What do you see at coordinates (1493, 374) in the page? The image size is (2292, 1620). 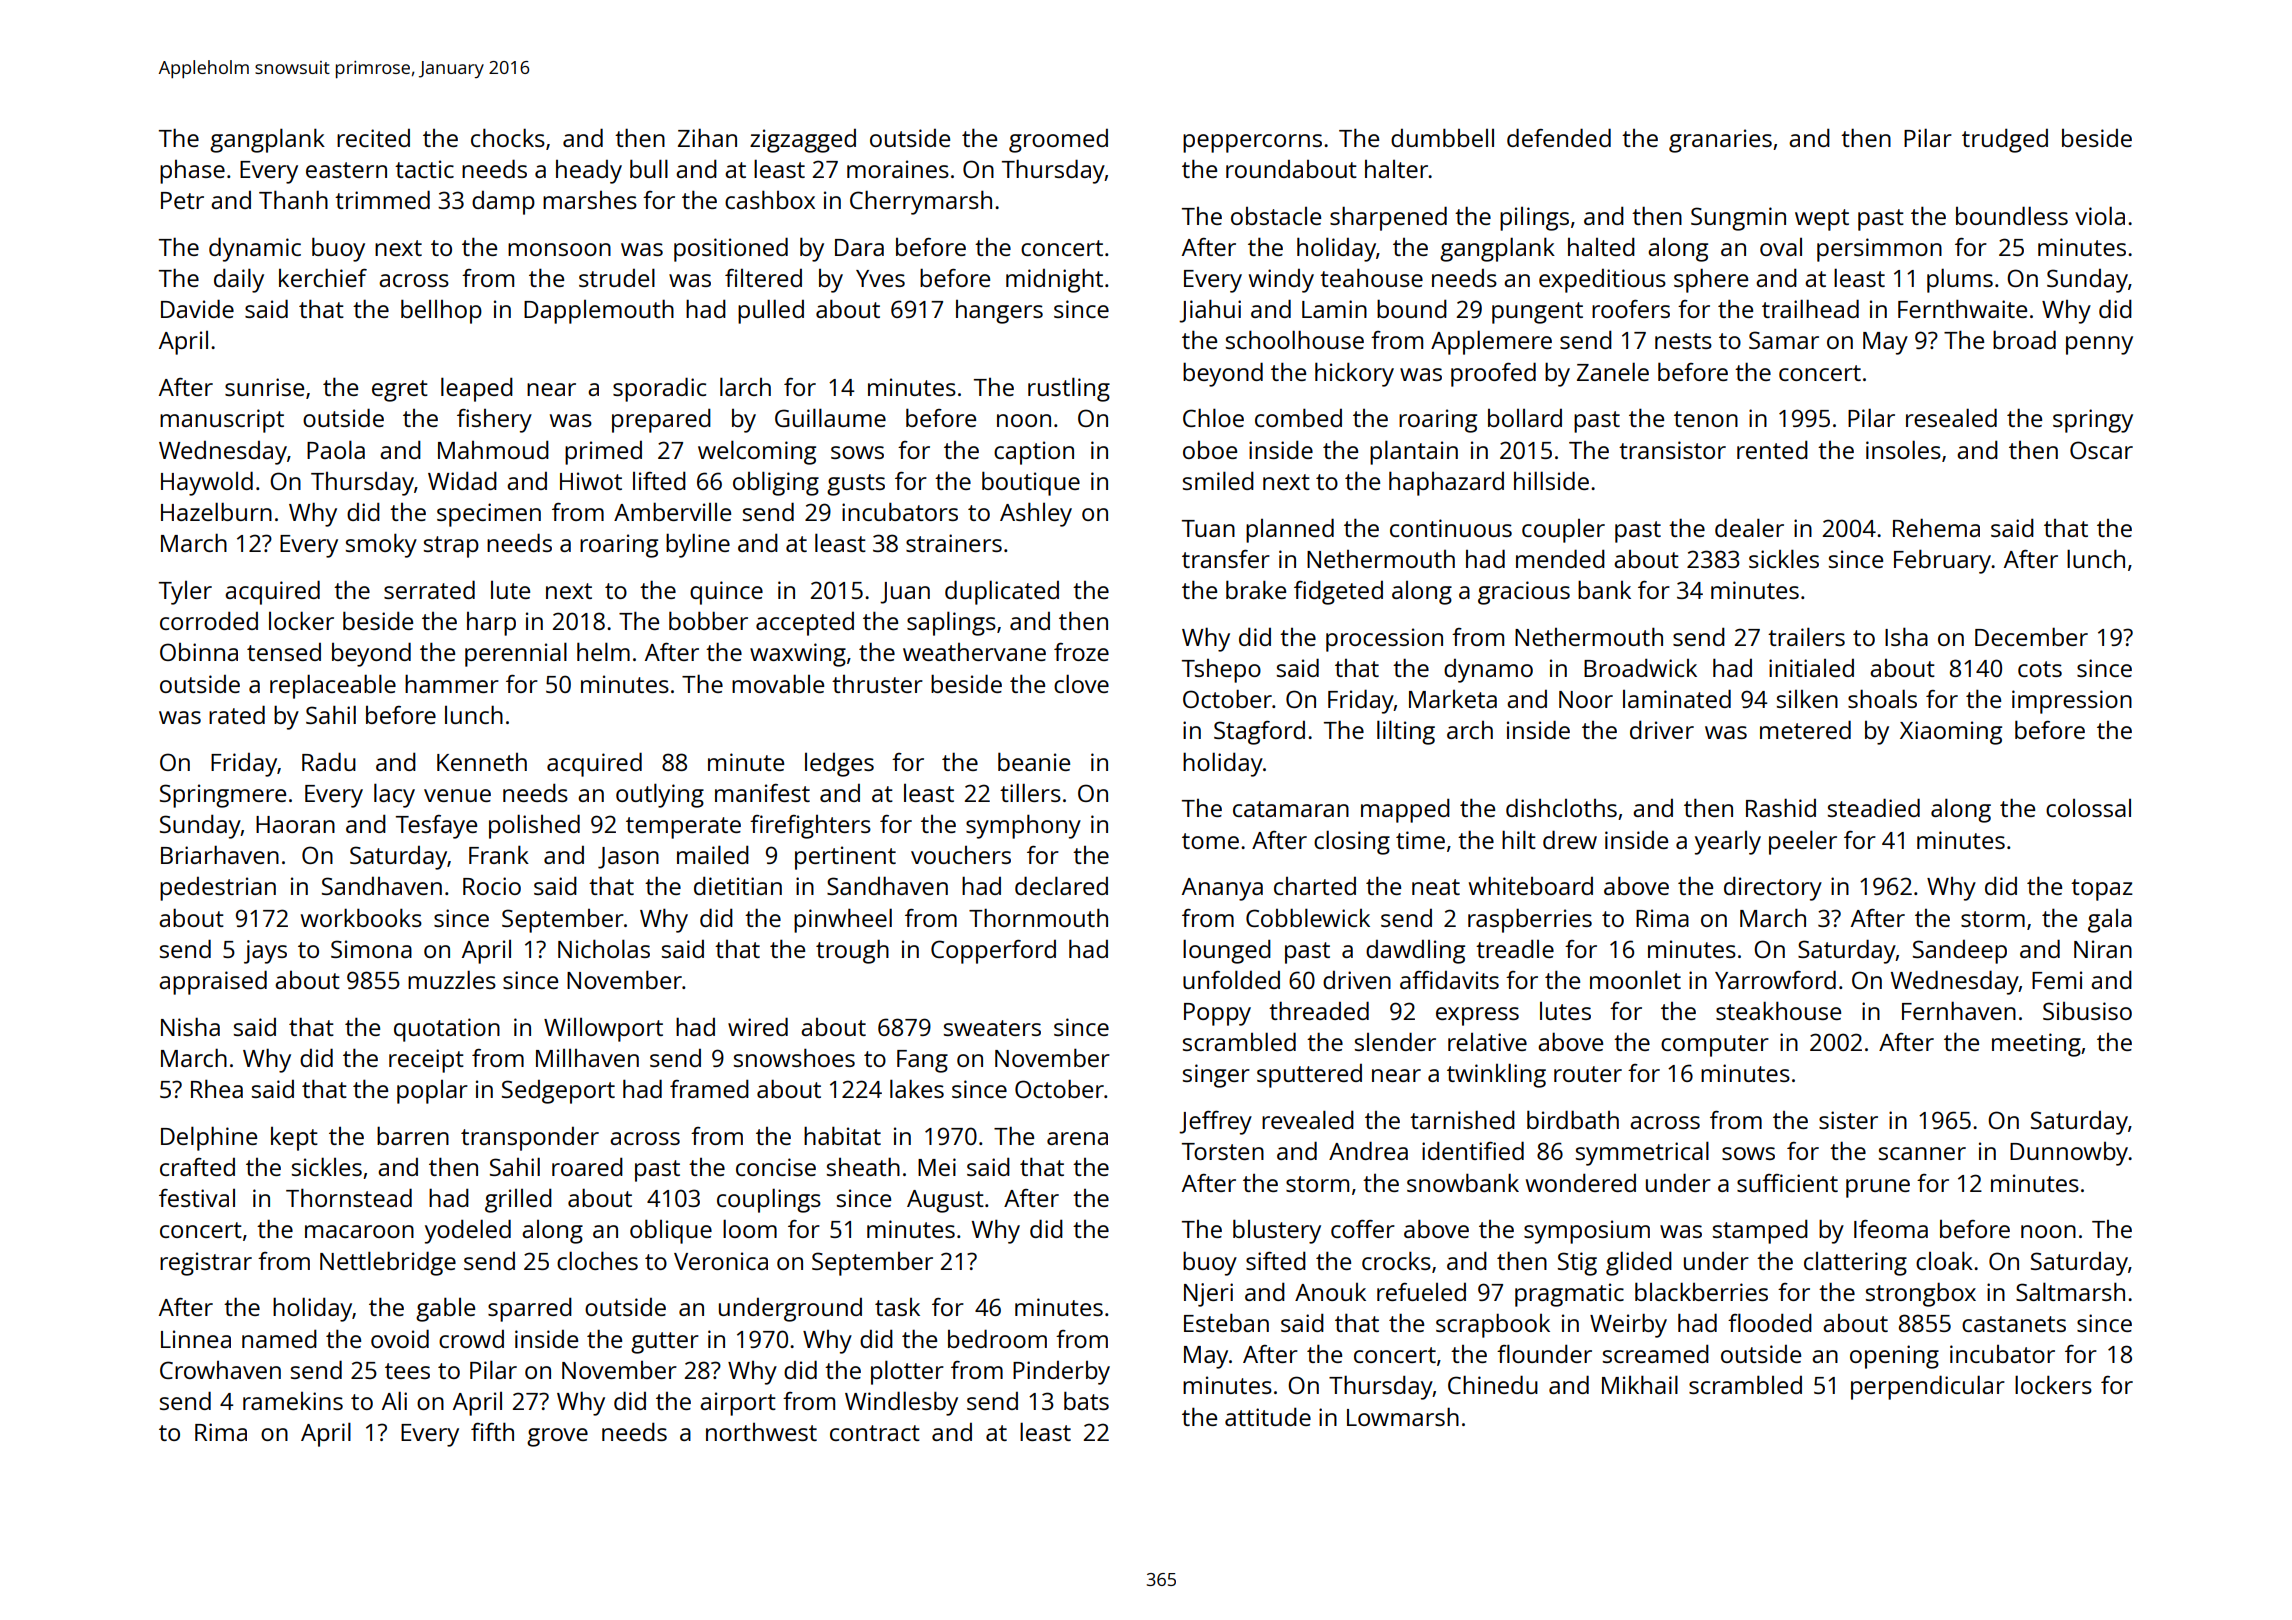 I see `proofed` at bounding box center [1493, 374].
